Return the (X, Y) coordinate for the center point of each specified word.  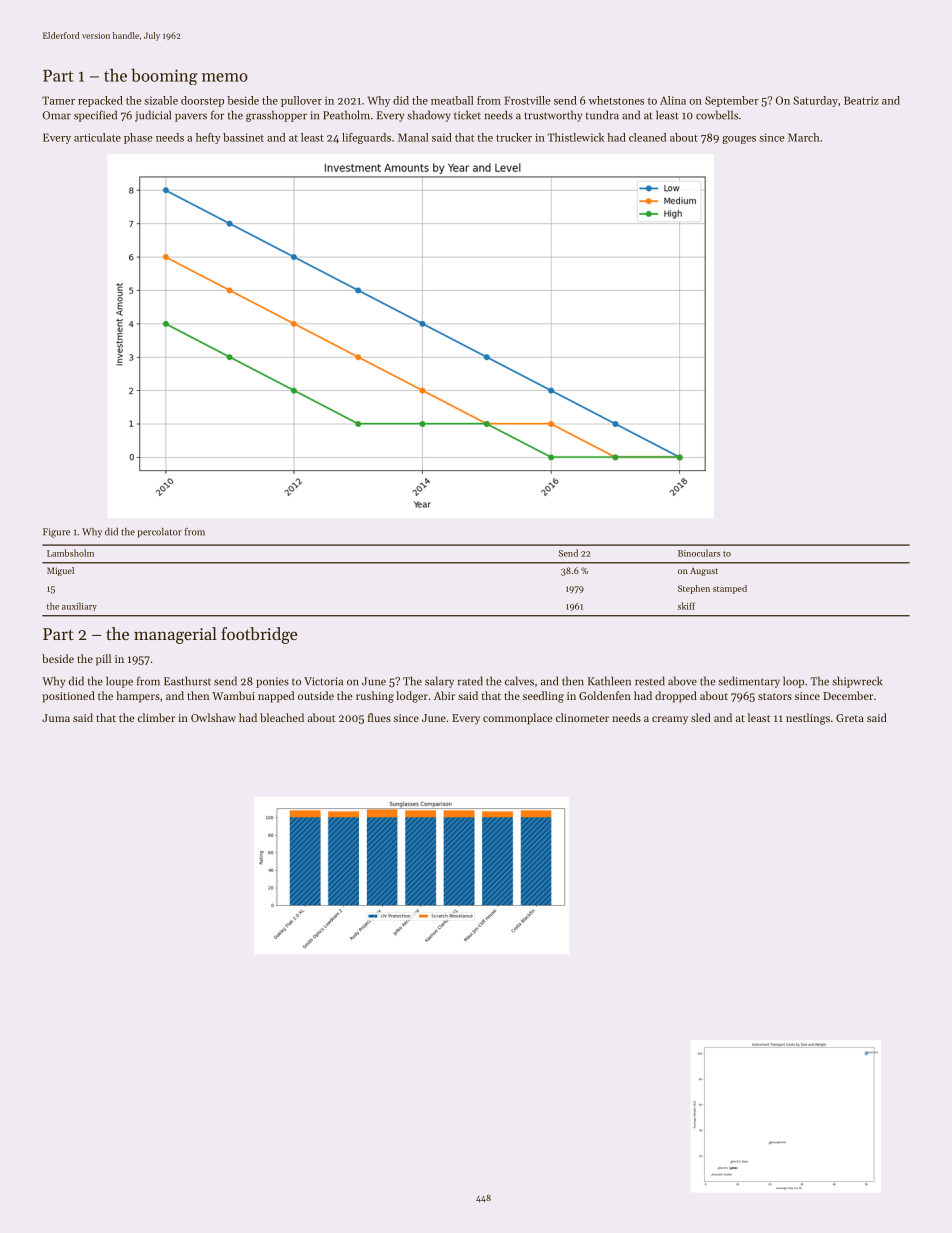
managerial (175, 635)
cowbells (717, 115)
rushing (375, 697)
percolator (159, 533)
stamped (730, 589)
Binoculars (699, 553)
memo (225, 77)
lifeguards (366, 138)
